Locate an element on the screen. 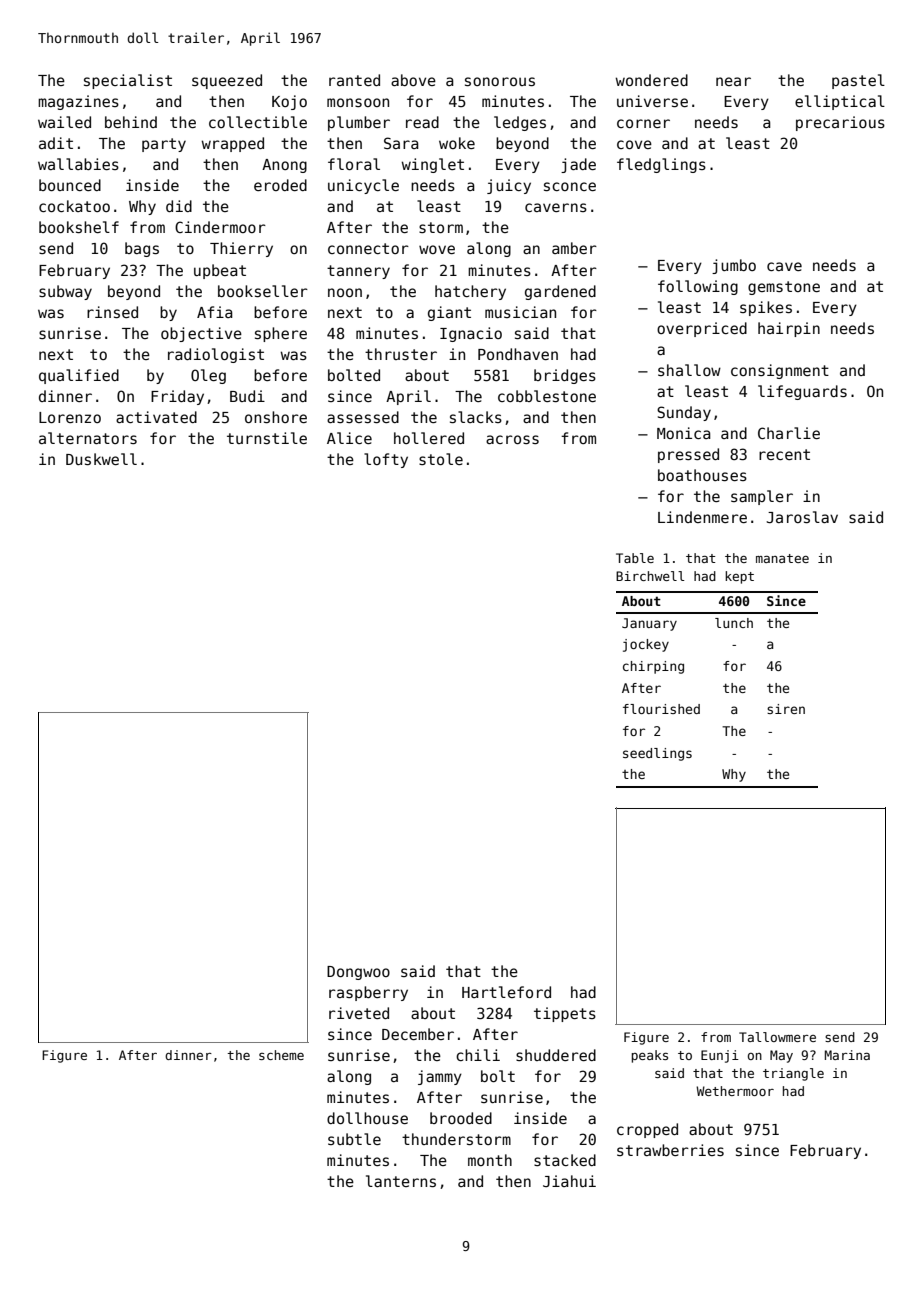 This screenshot has width=924, height=1308. subtle is located at coordinates (354, 1139).
